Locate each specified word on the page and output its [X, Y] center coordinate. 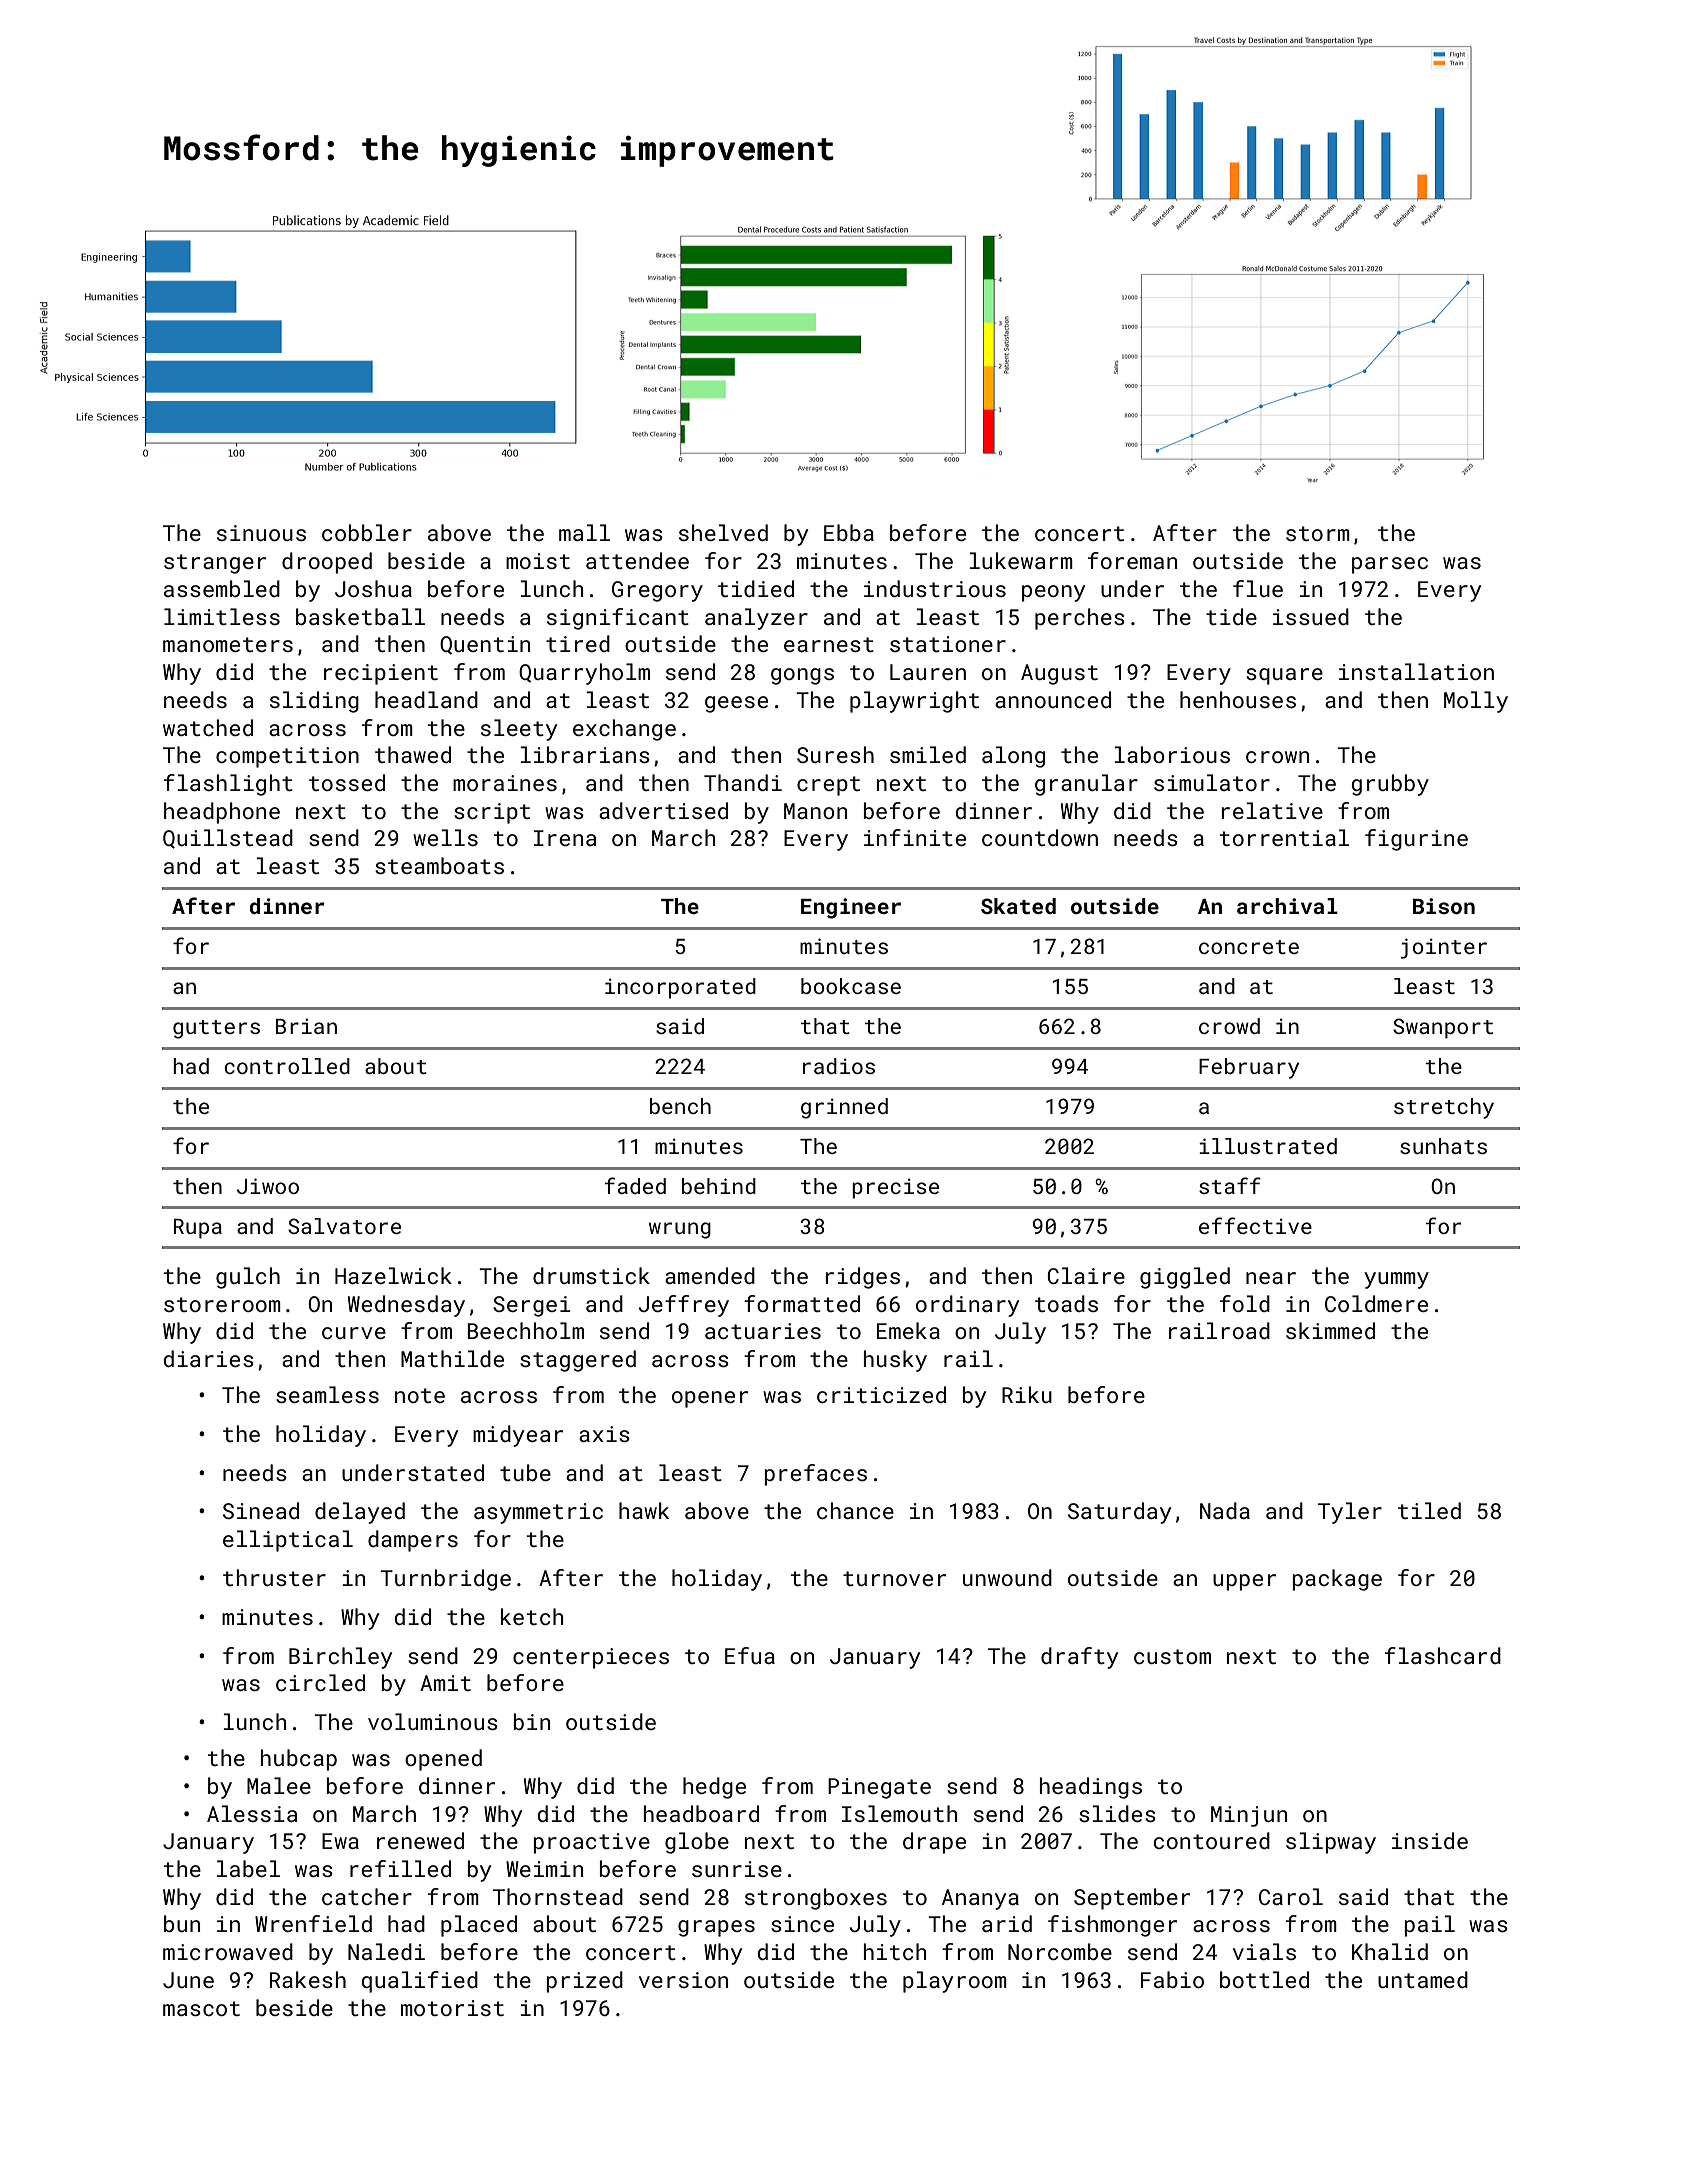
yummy [1396, 1280]
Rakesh [308, 1979]
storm [1318, 533]
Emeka [908, 1330]
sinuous [261, 533]
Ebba [849, 532]
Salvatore [344, 1226]
